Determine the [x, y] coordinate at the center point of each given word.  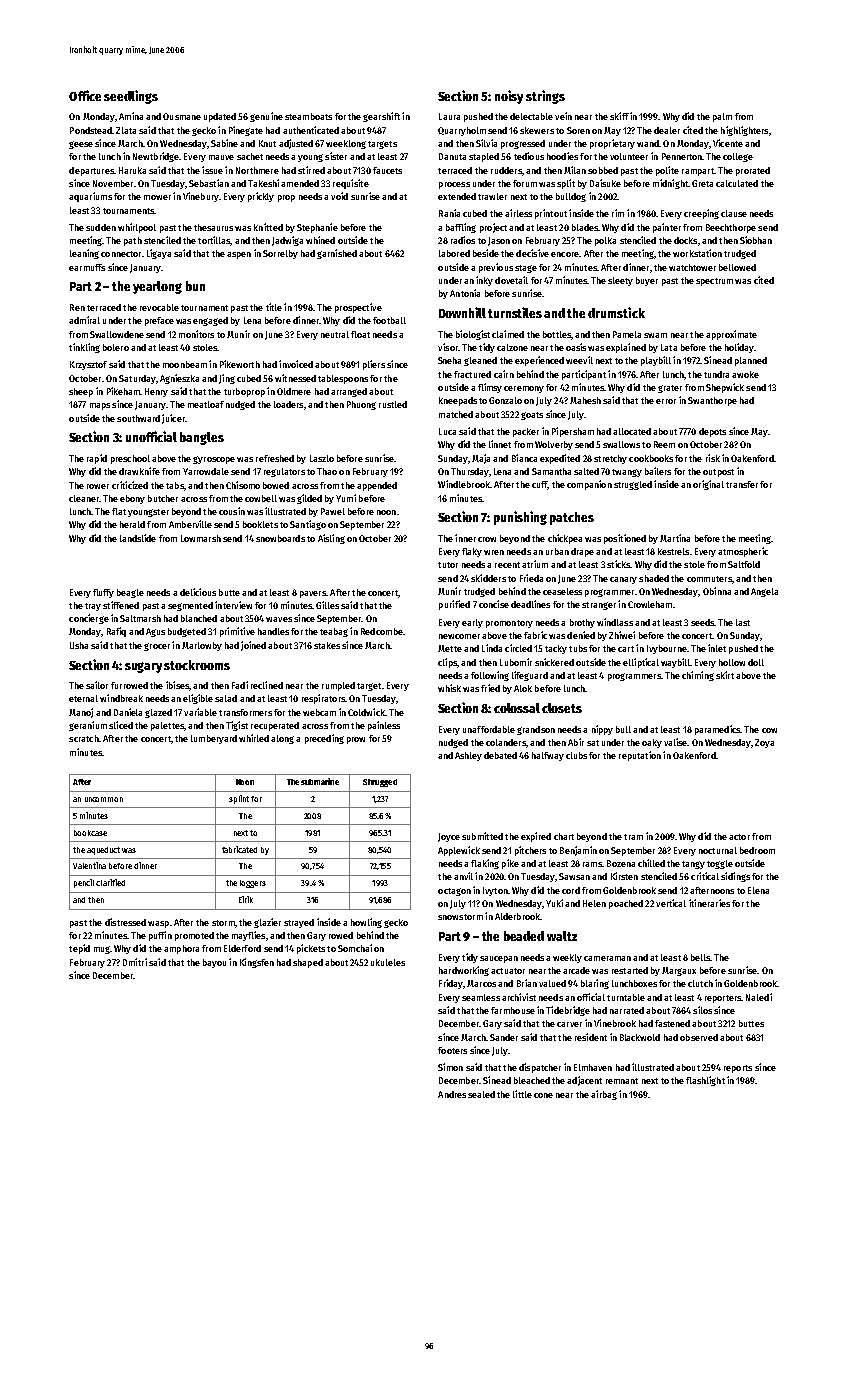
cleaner [84, 498]
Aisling [331, 539]
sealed [481, 1094]
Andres [452, 1094]
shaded [654, 578]
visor [448, 347]
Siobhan [756, 240]
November [113, 183]
